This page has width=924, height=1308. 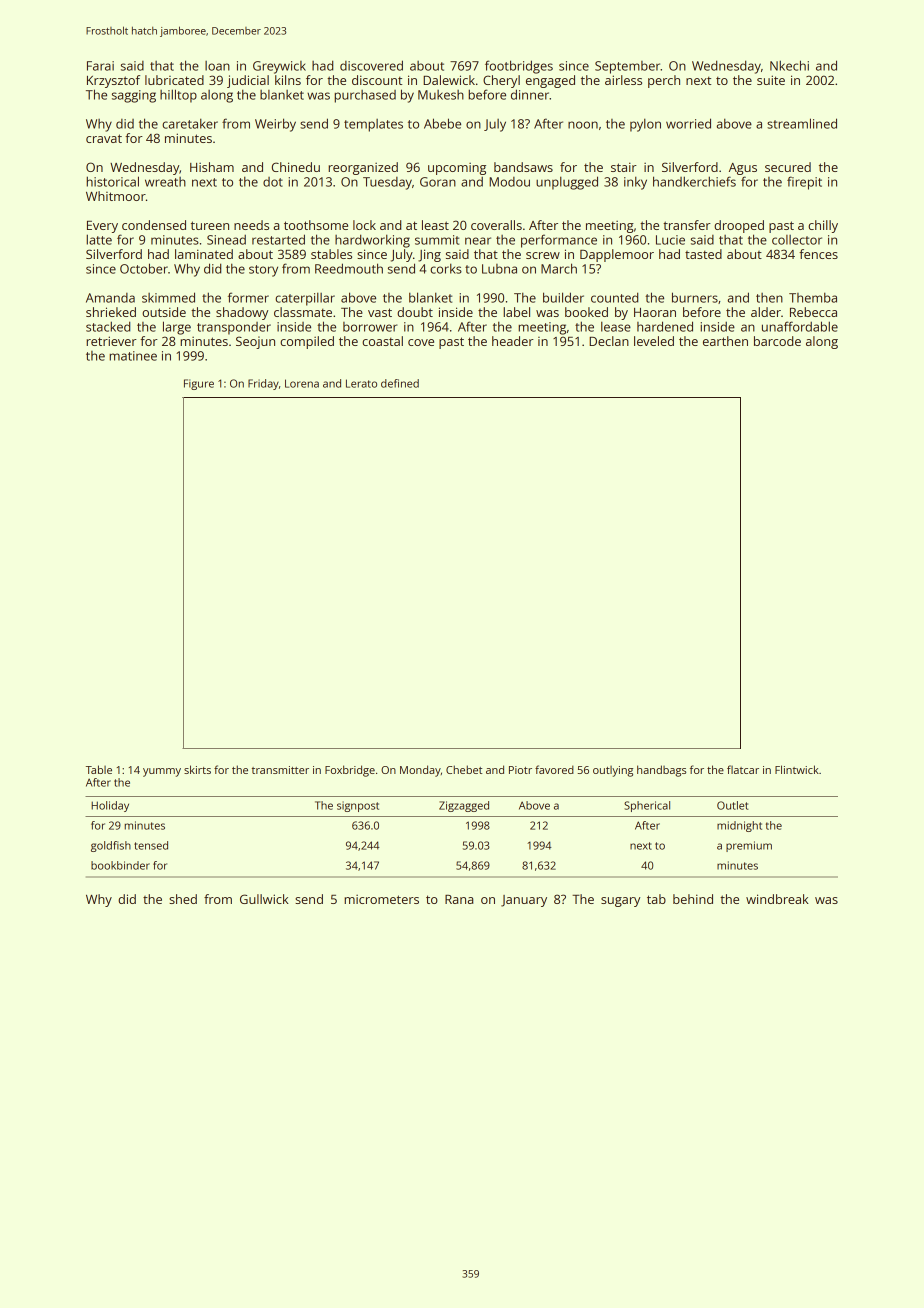 I want to click on leveled, so click(x=654, y=341).
